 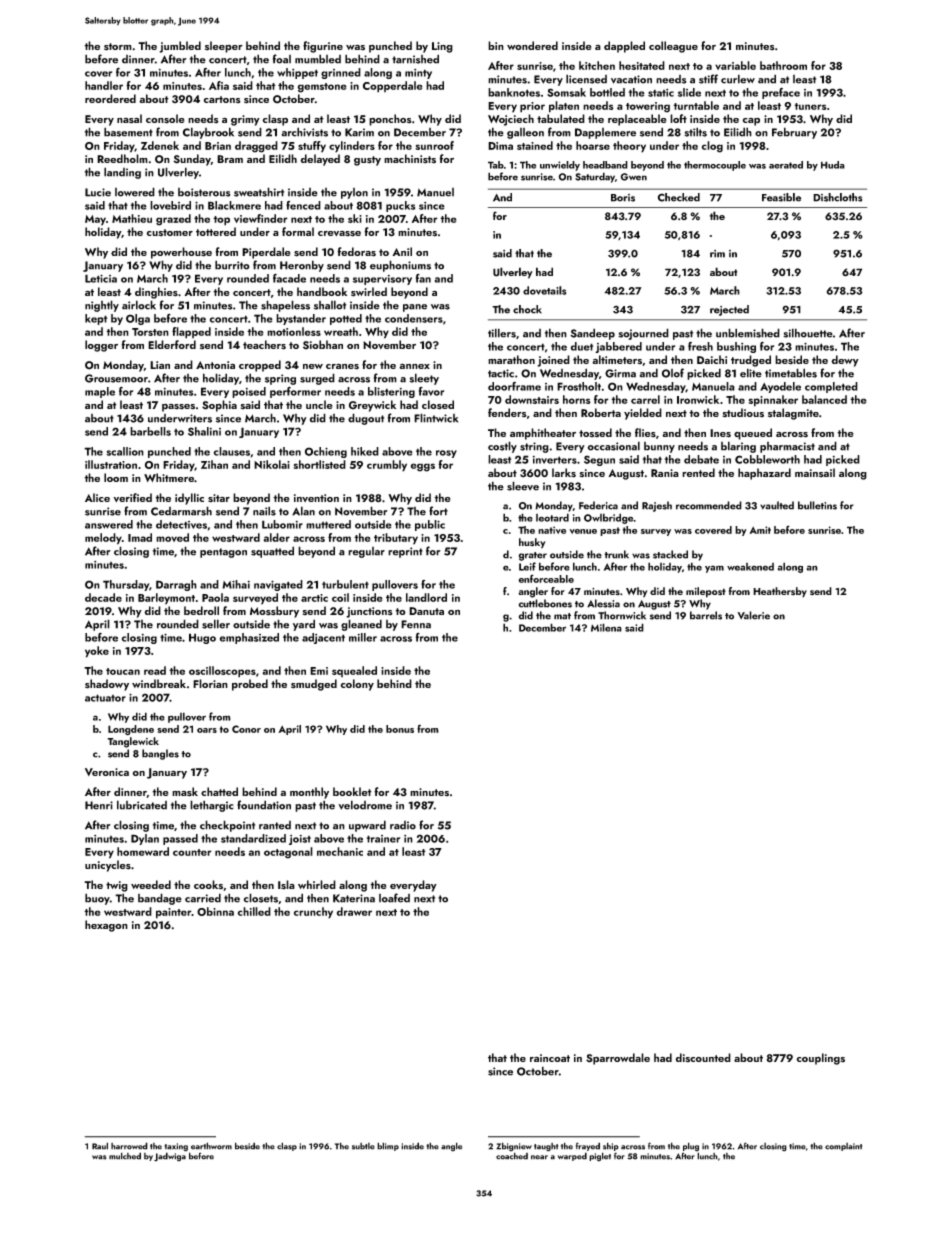 What do you see at coordinates (618, 1059) in the image?
I see `Sparrowdale` at bounding box center [618, 1059].
